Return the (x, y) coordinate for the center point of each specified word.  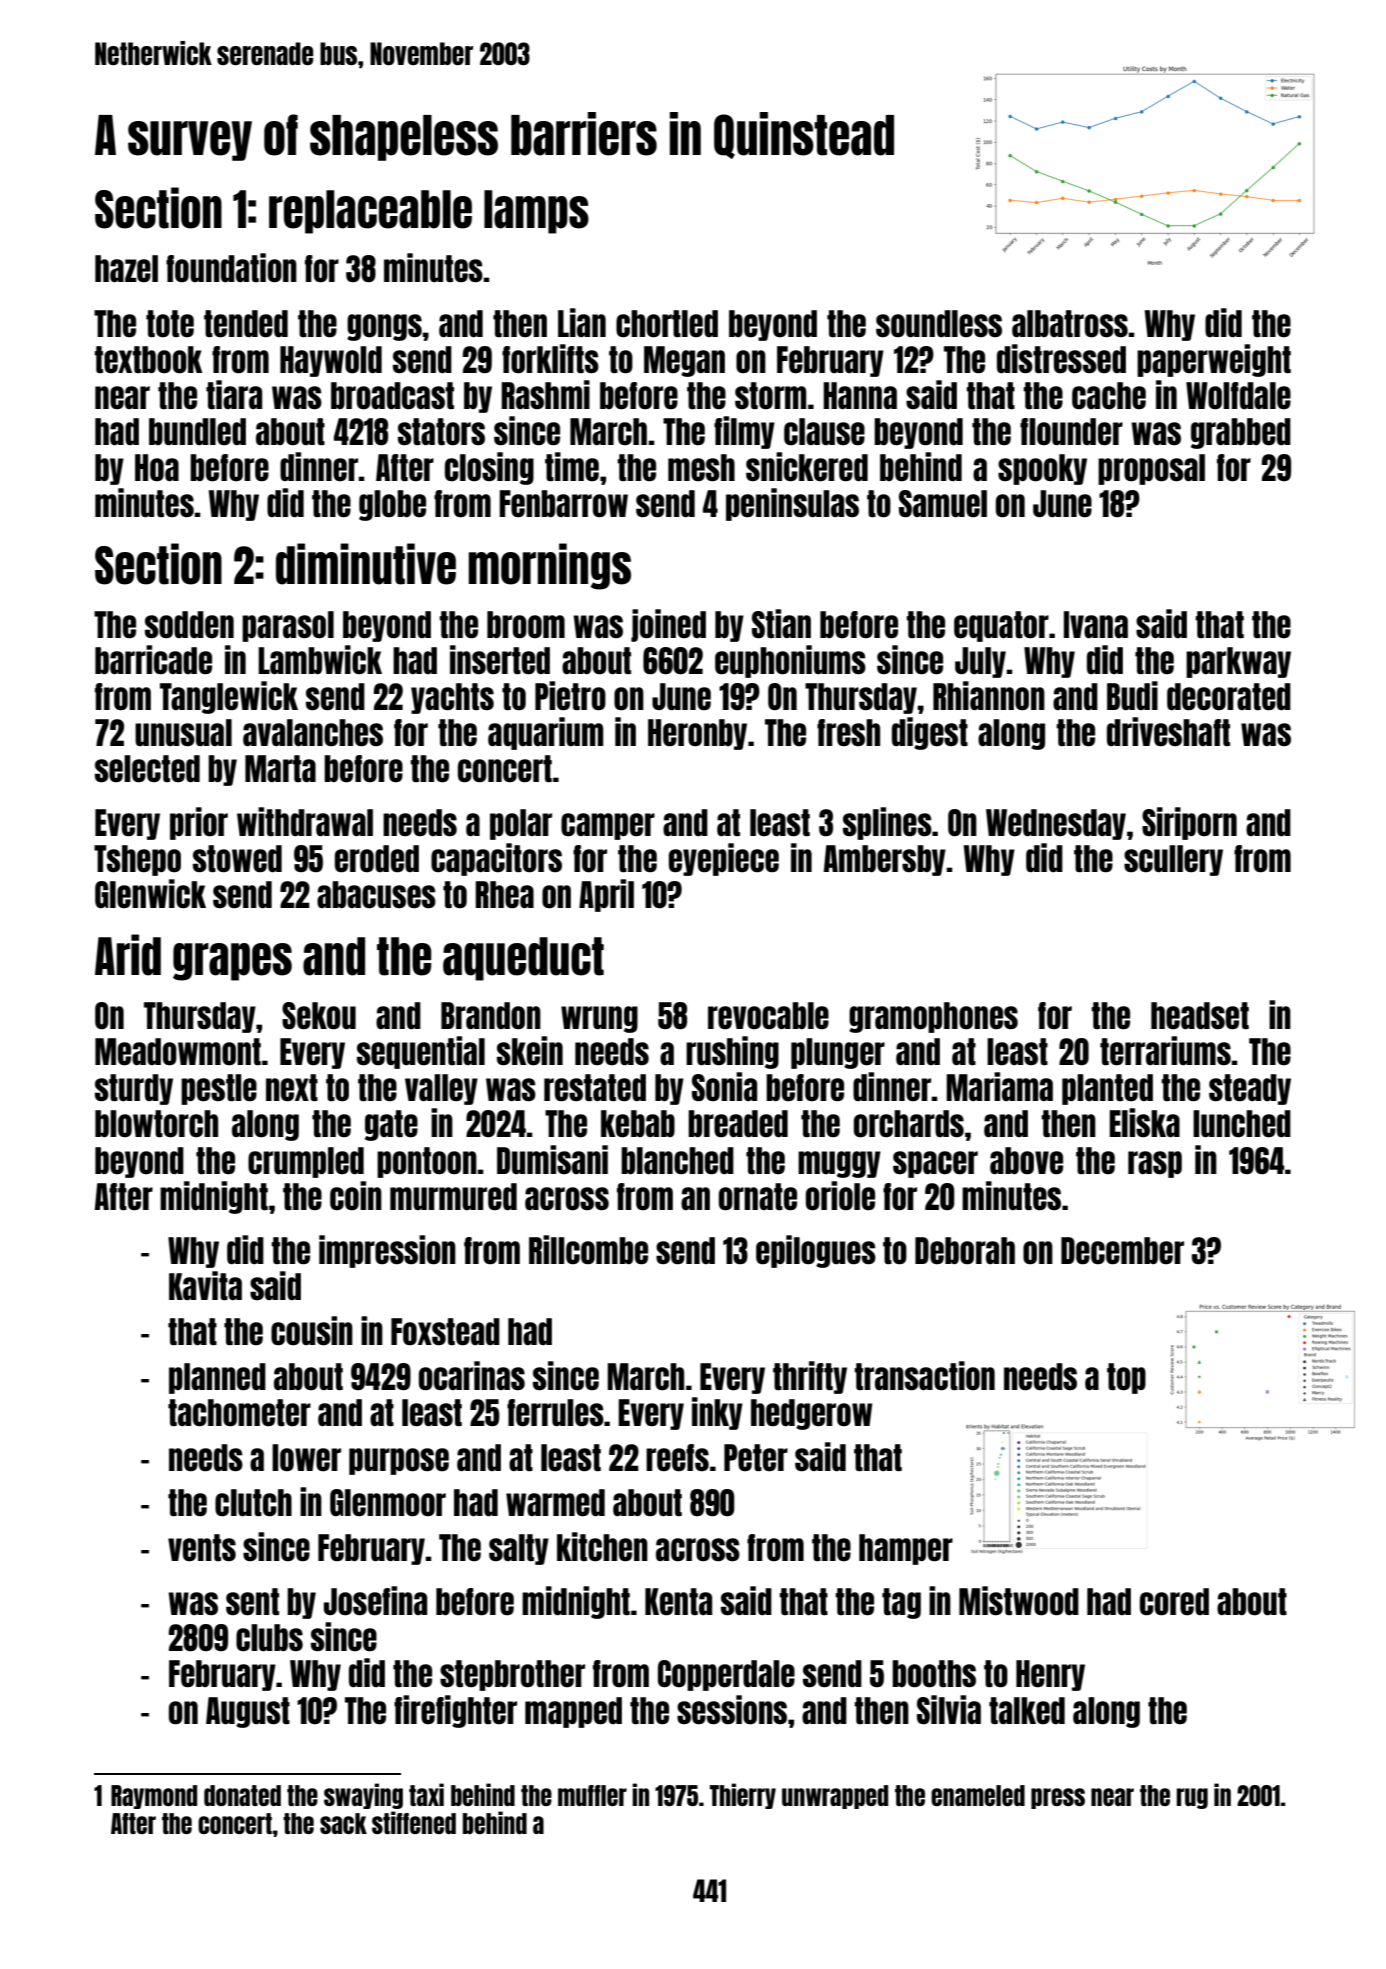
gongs (384, 327)
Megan (684, 361)
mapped (573, 1712)
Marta (280, 768)
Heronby (697, 734)
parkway (1238, 662)
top (1126, 1378)
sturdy (134, 1089)
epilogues (816, 1251)
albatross (1070, 324)
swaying (363, 1796)
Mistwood (1019, 1601)
